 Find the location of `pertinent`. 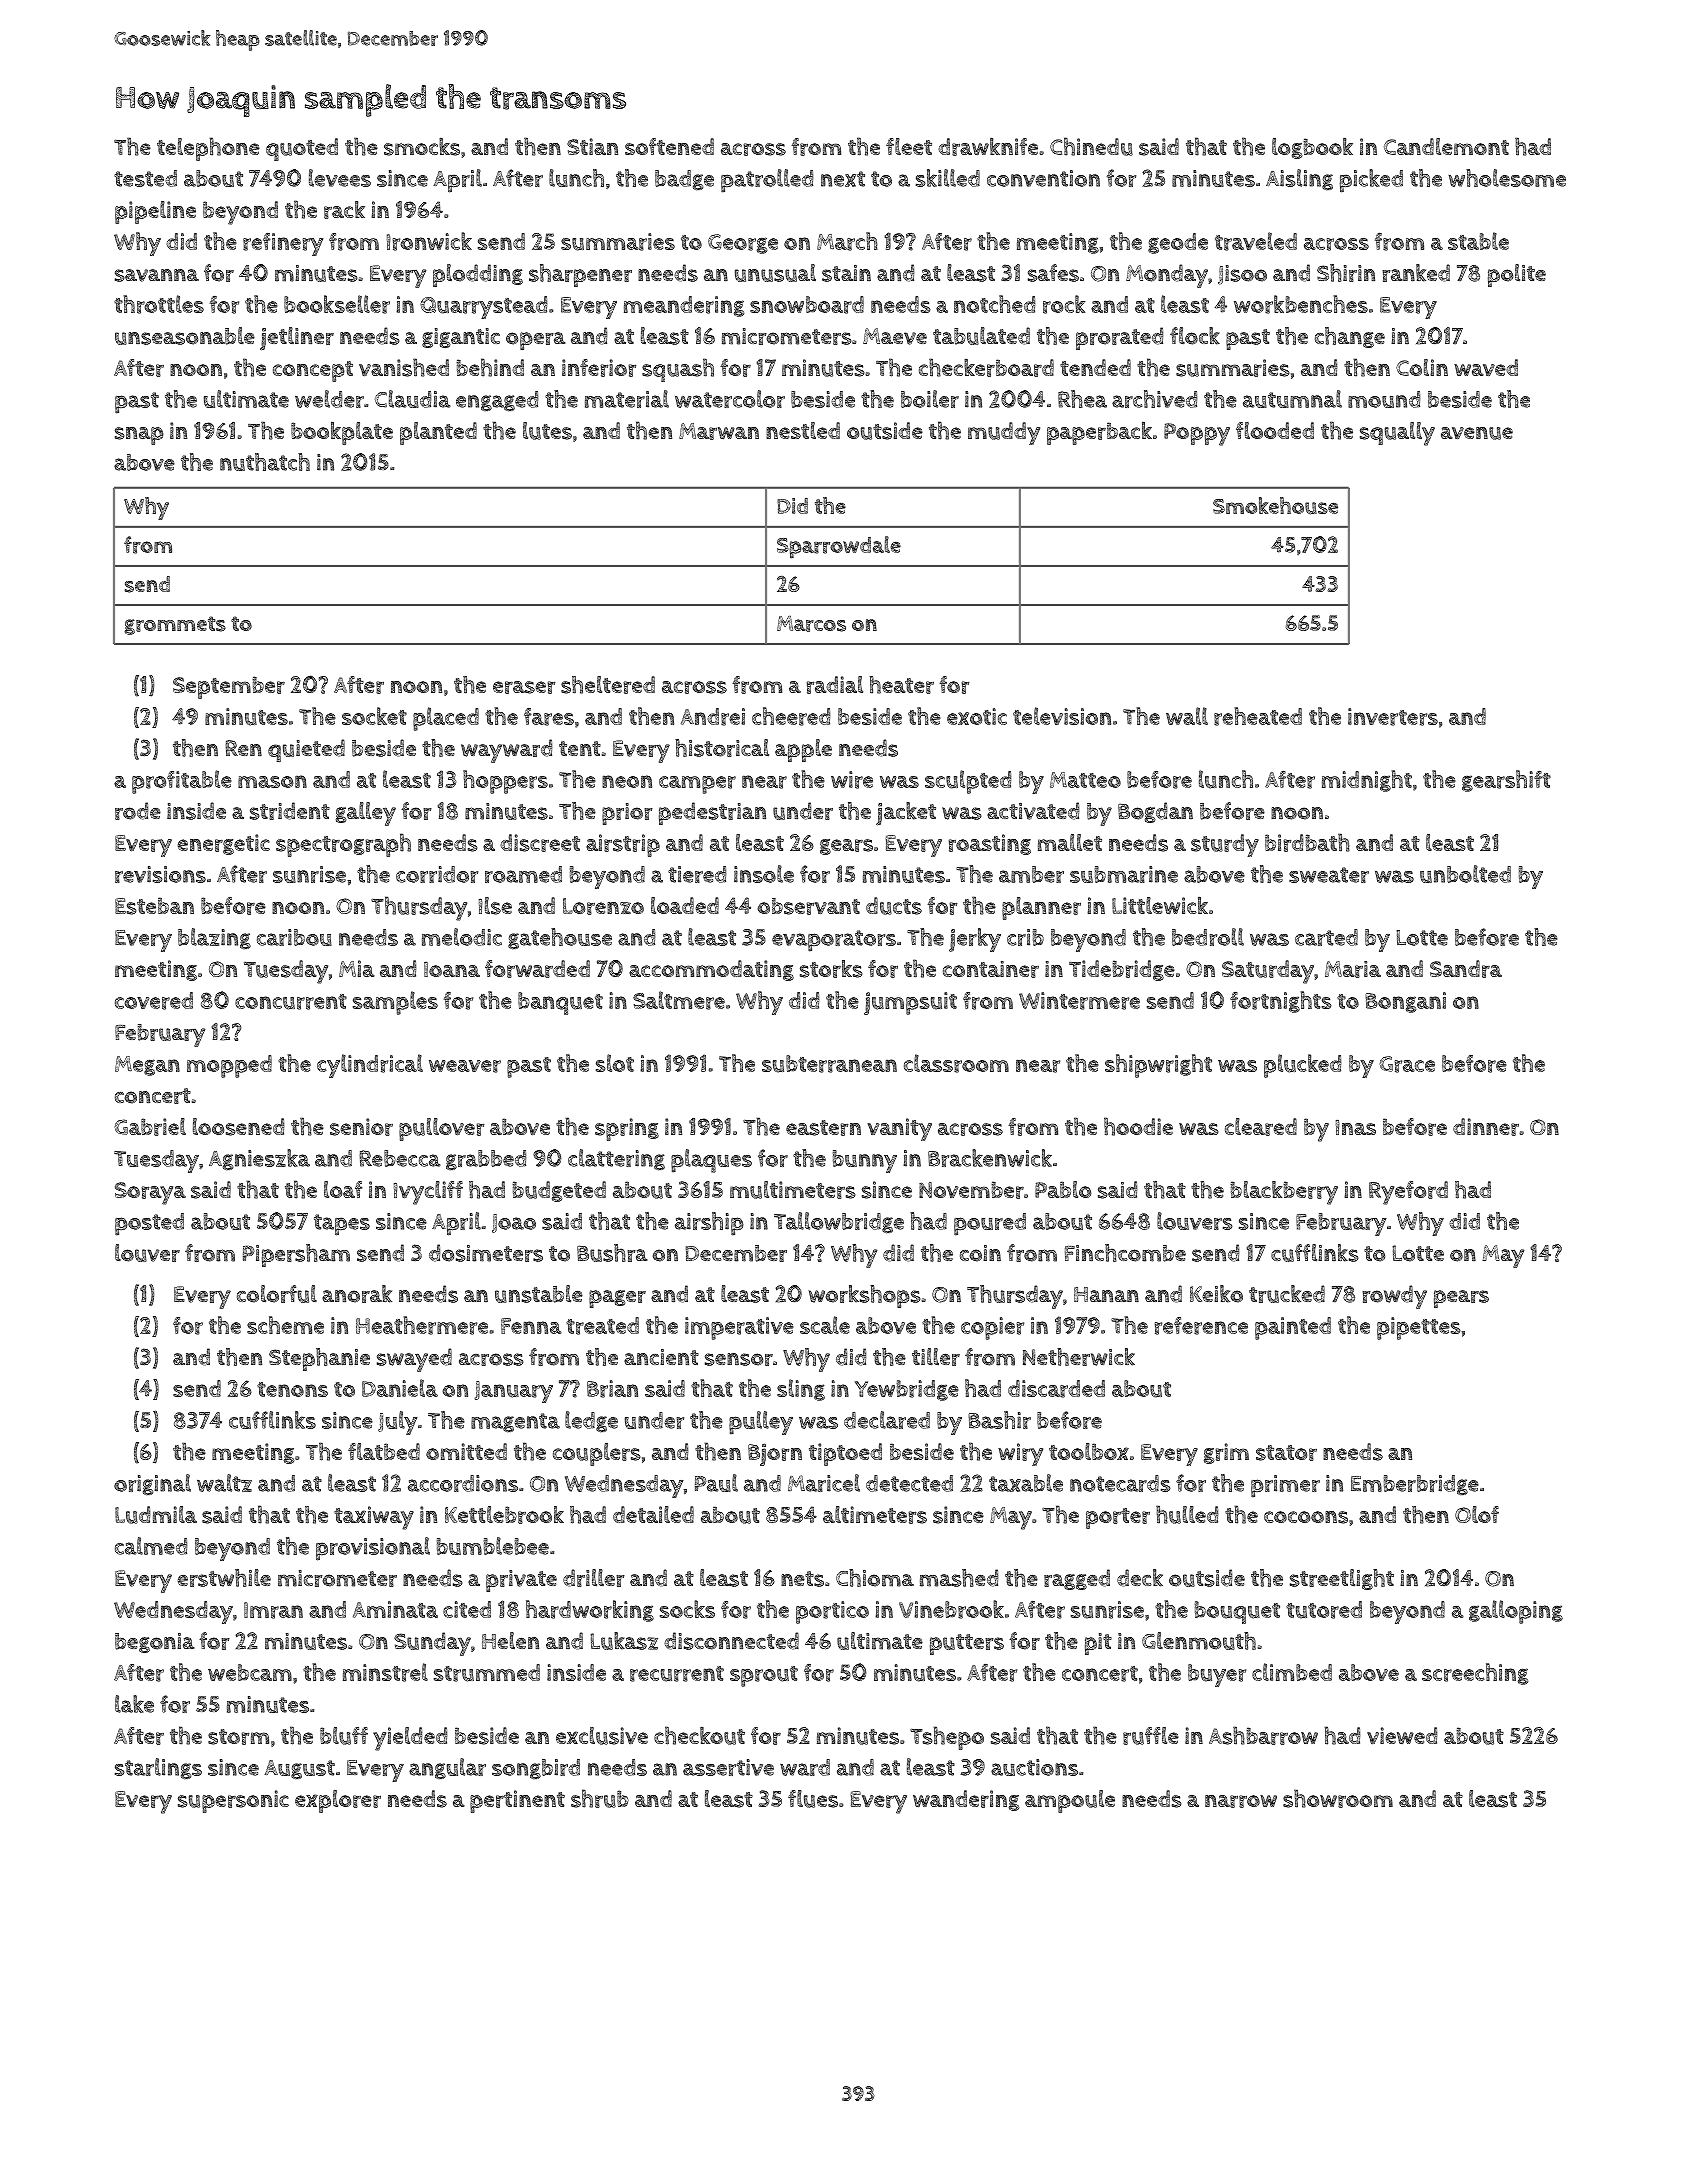

pertinent is located at coordinates (517, 1801).
